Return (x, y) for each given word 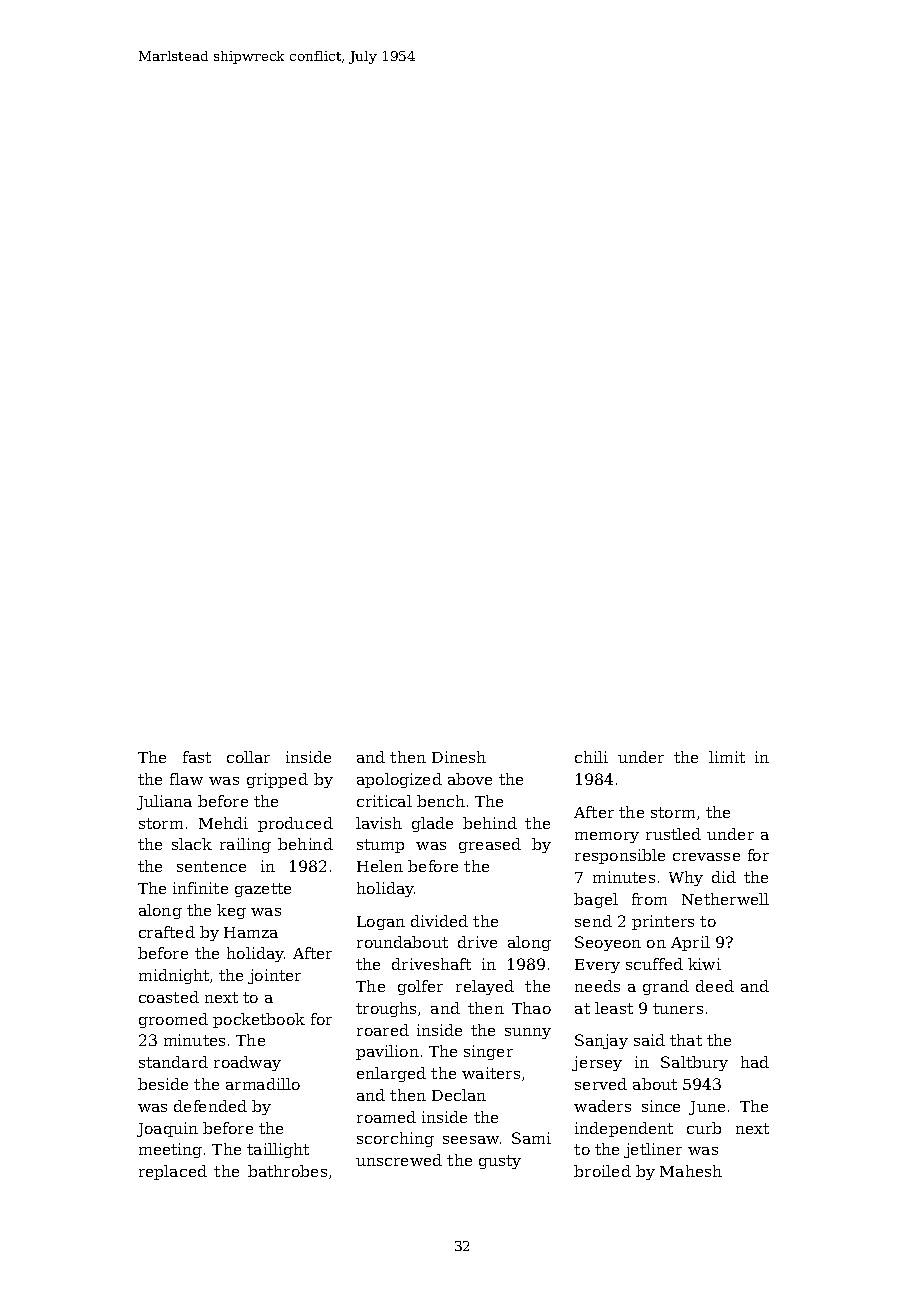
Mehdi (223, 823)
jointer (274, 976)
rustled (673, 834)
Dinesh (459, 757)
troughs (386, 1009)
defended (210, 1106)
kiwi (704, 964)
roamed (386, 1117)
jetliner (653, 1150)
